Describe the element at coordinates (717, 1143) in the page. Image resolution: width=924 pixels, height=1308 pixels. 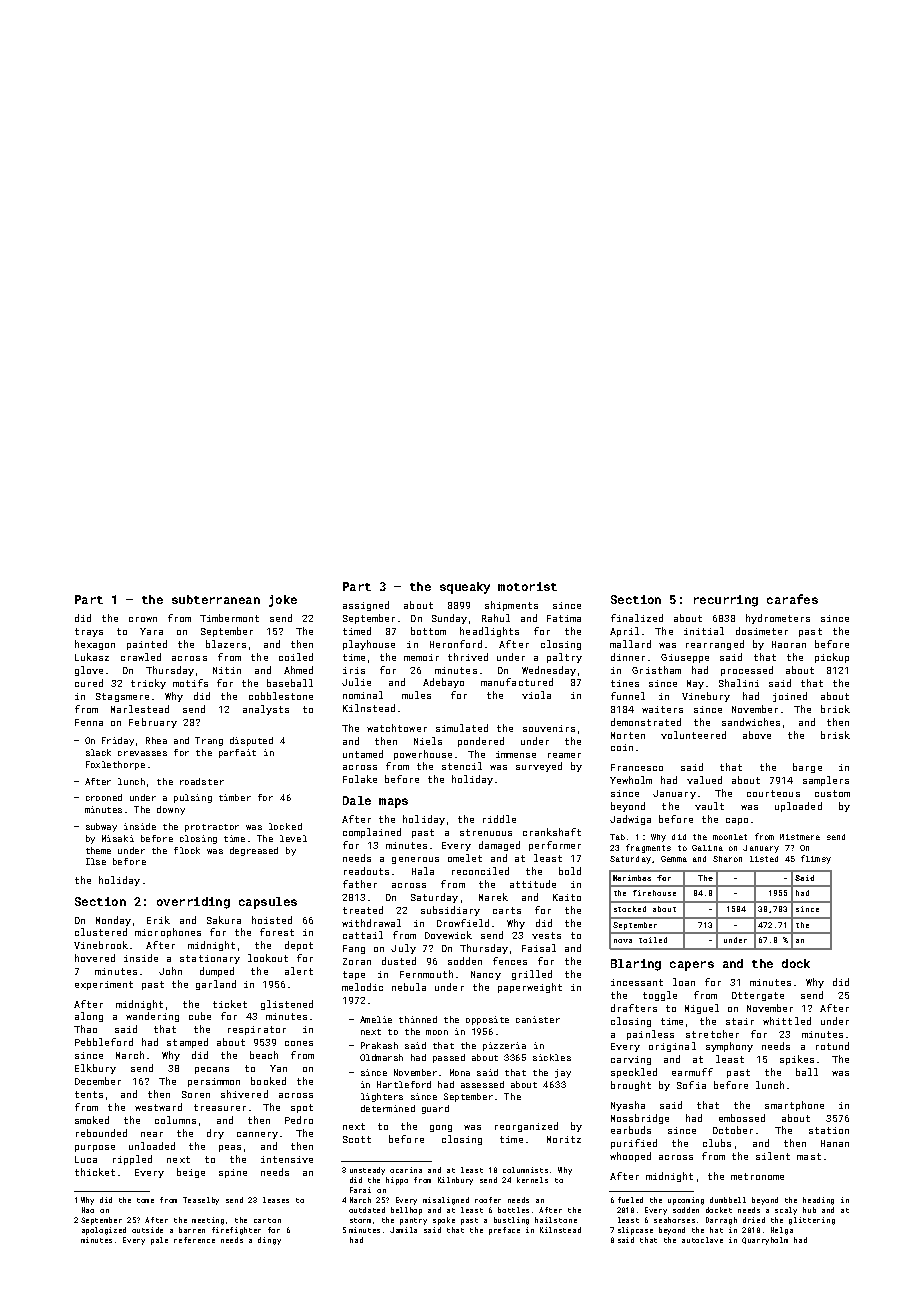
I see `clubs` at that location.
